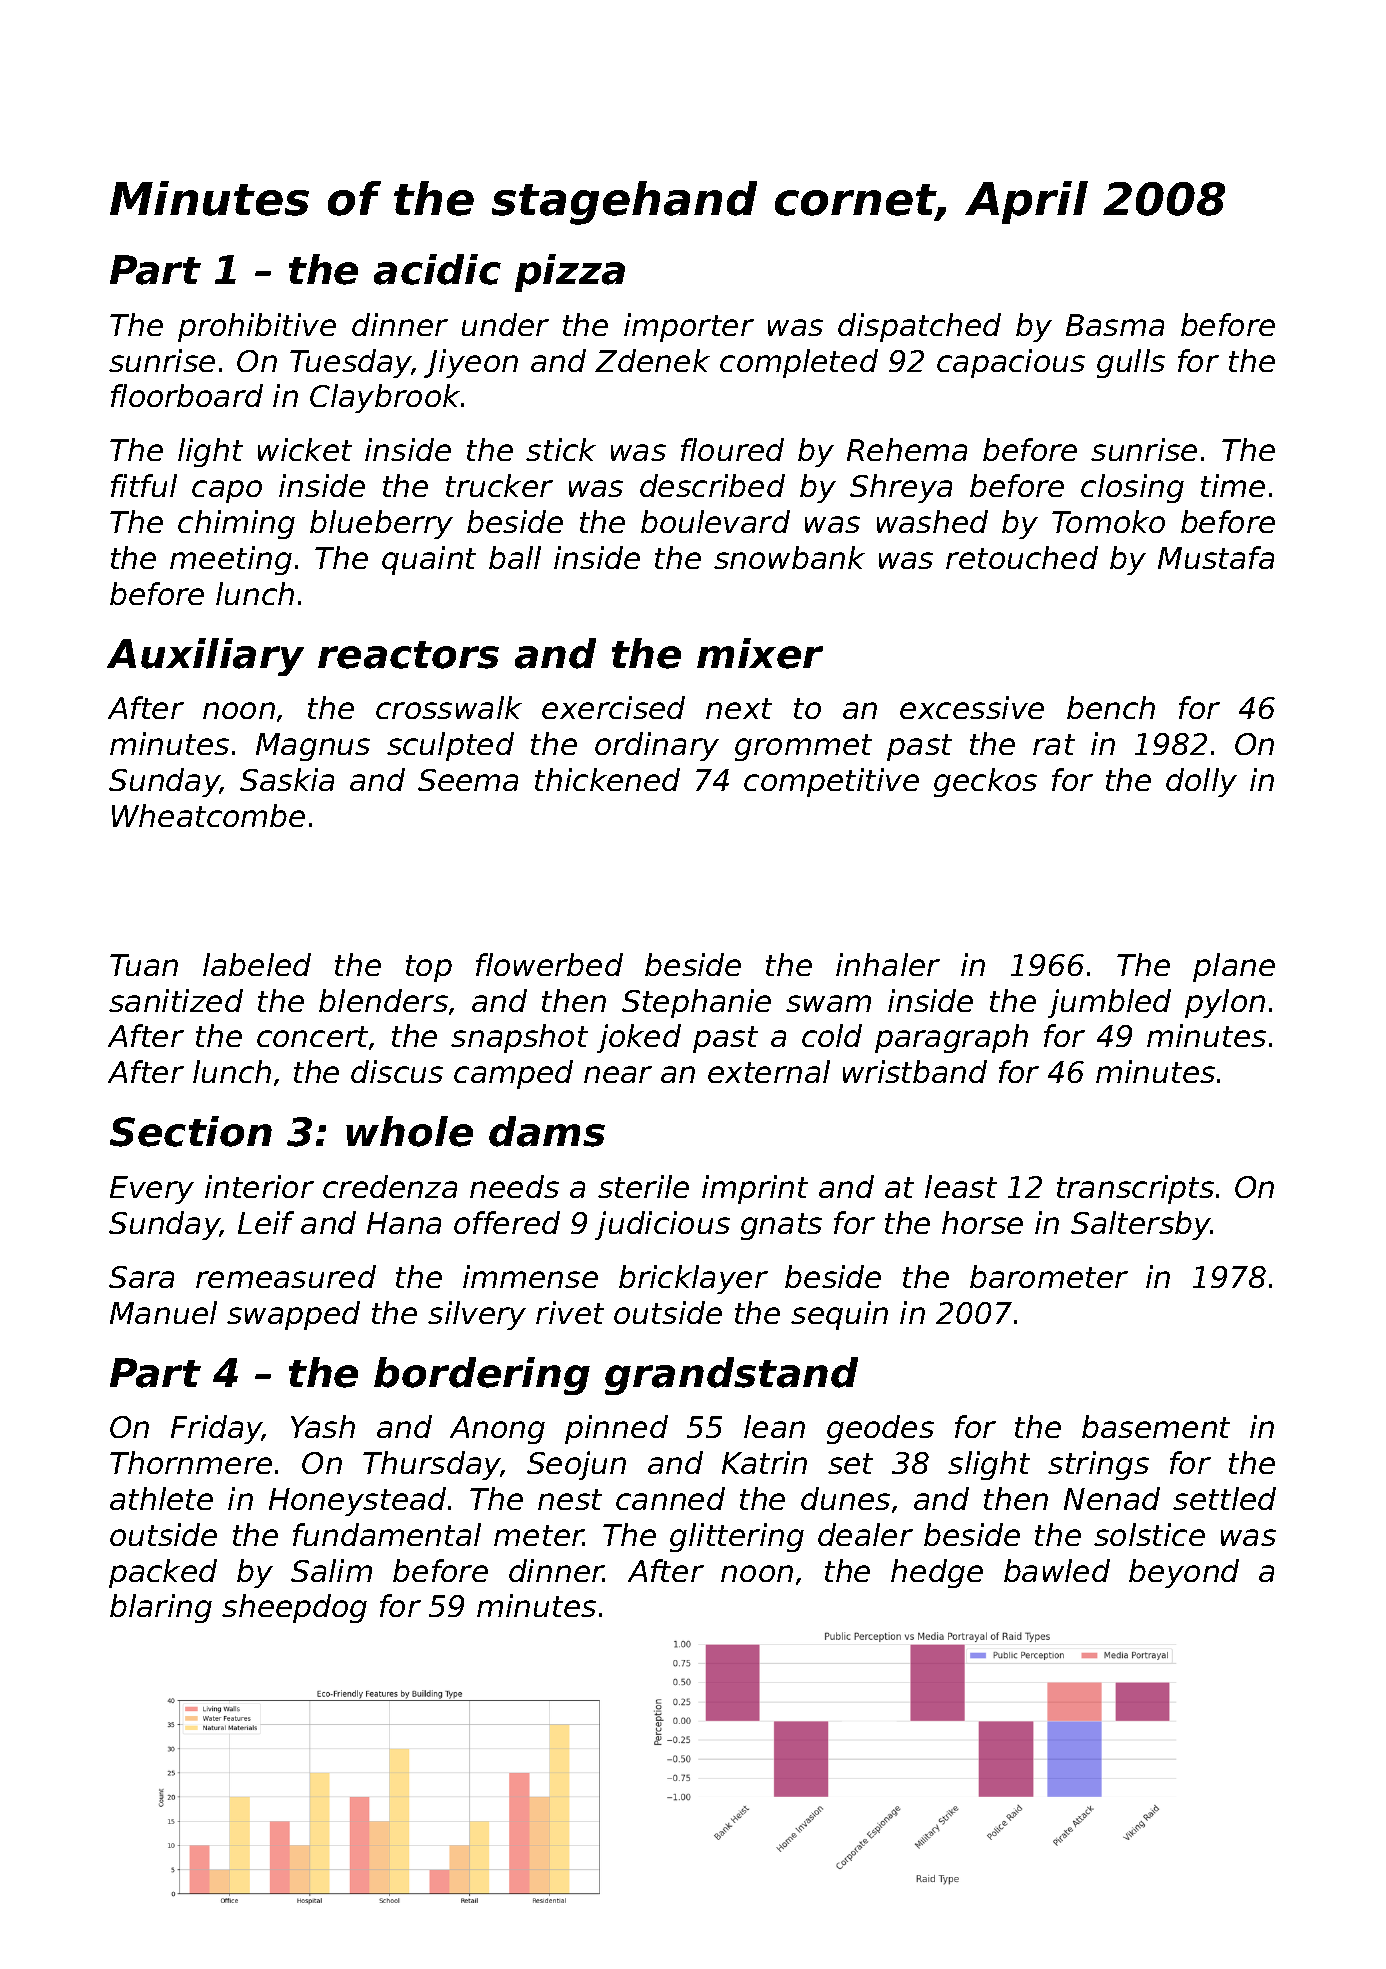 This page has height=1969, width=1386. What do you see at coordinates (1184, 1573) in the page?
I see `beyond` at bounding box center [1184, 1573].
